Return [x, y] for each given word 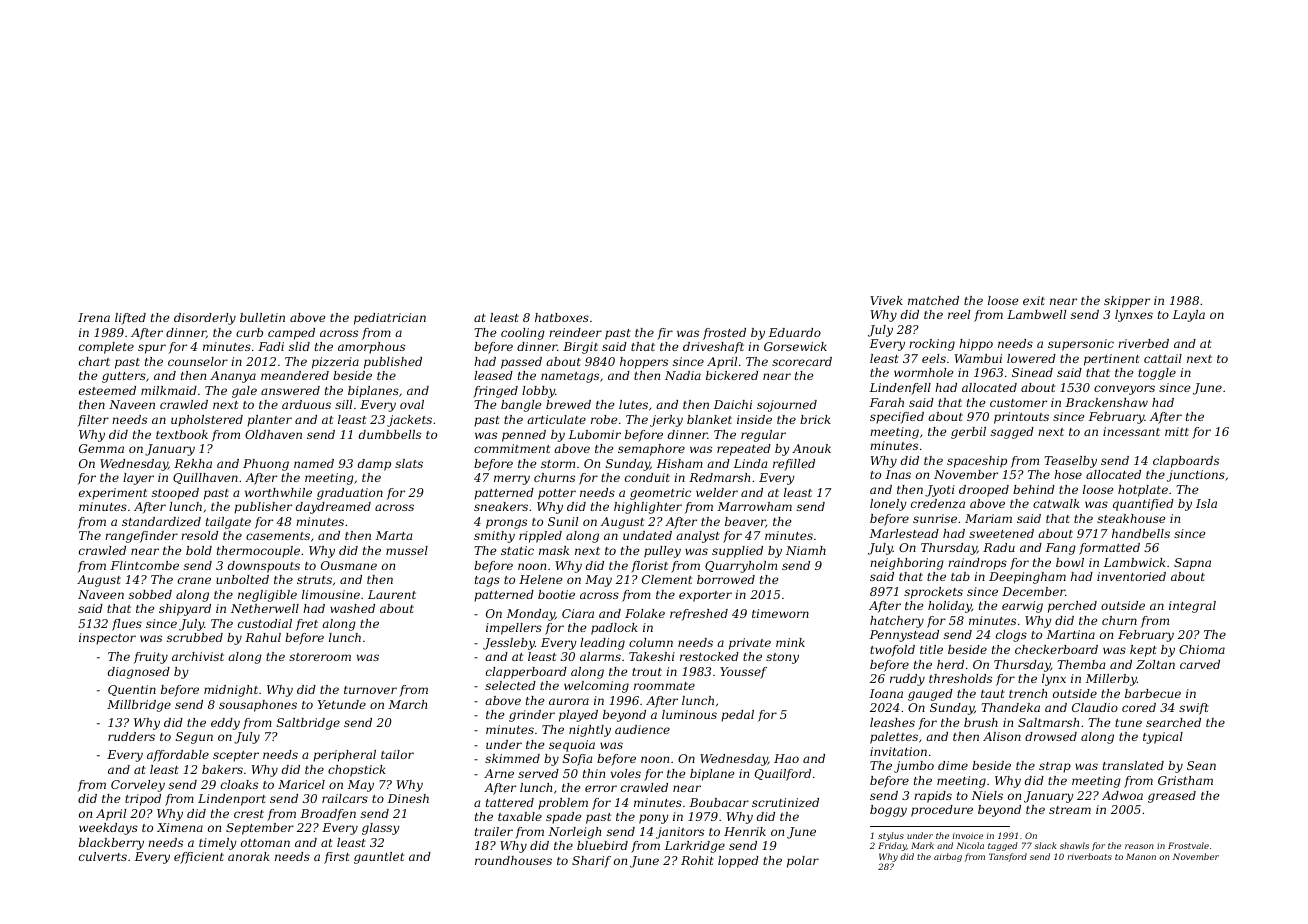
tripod [143, 800]
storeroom [320, 657]
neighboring [907, 564]
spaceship [977, 462]
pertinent [1112, 360]
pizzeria [335, 363]
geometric [660, 494]
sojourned [787, 406]
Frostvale [1188, 845]
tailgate [228, 523]
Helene [541, 579]
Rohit [697, 860]
